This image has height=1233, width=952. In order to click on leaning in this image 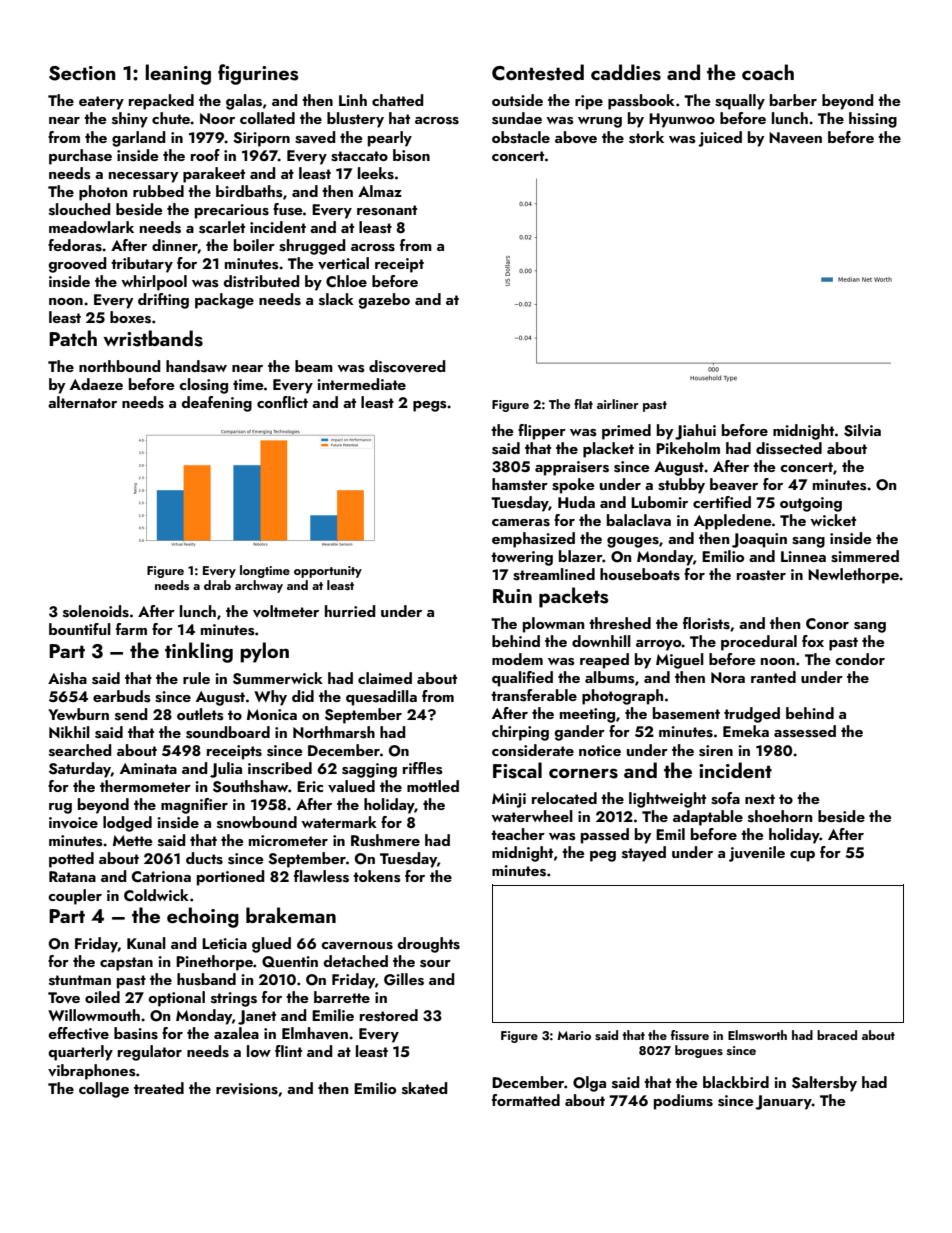, I will do `click(178, 74)`.
